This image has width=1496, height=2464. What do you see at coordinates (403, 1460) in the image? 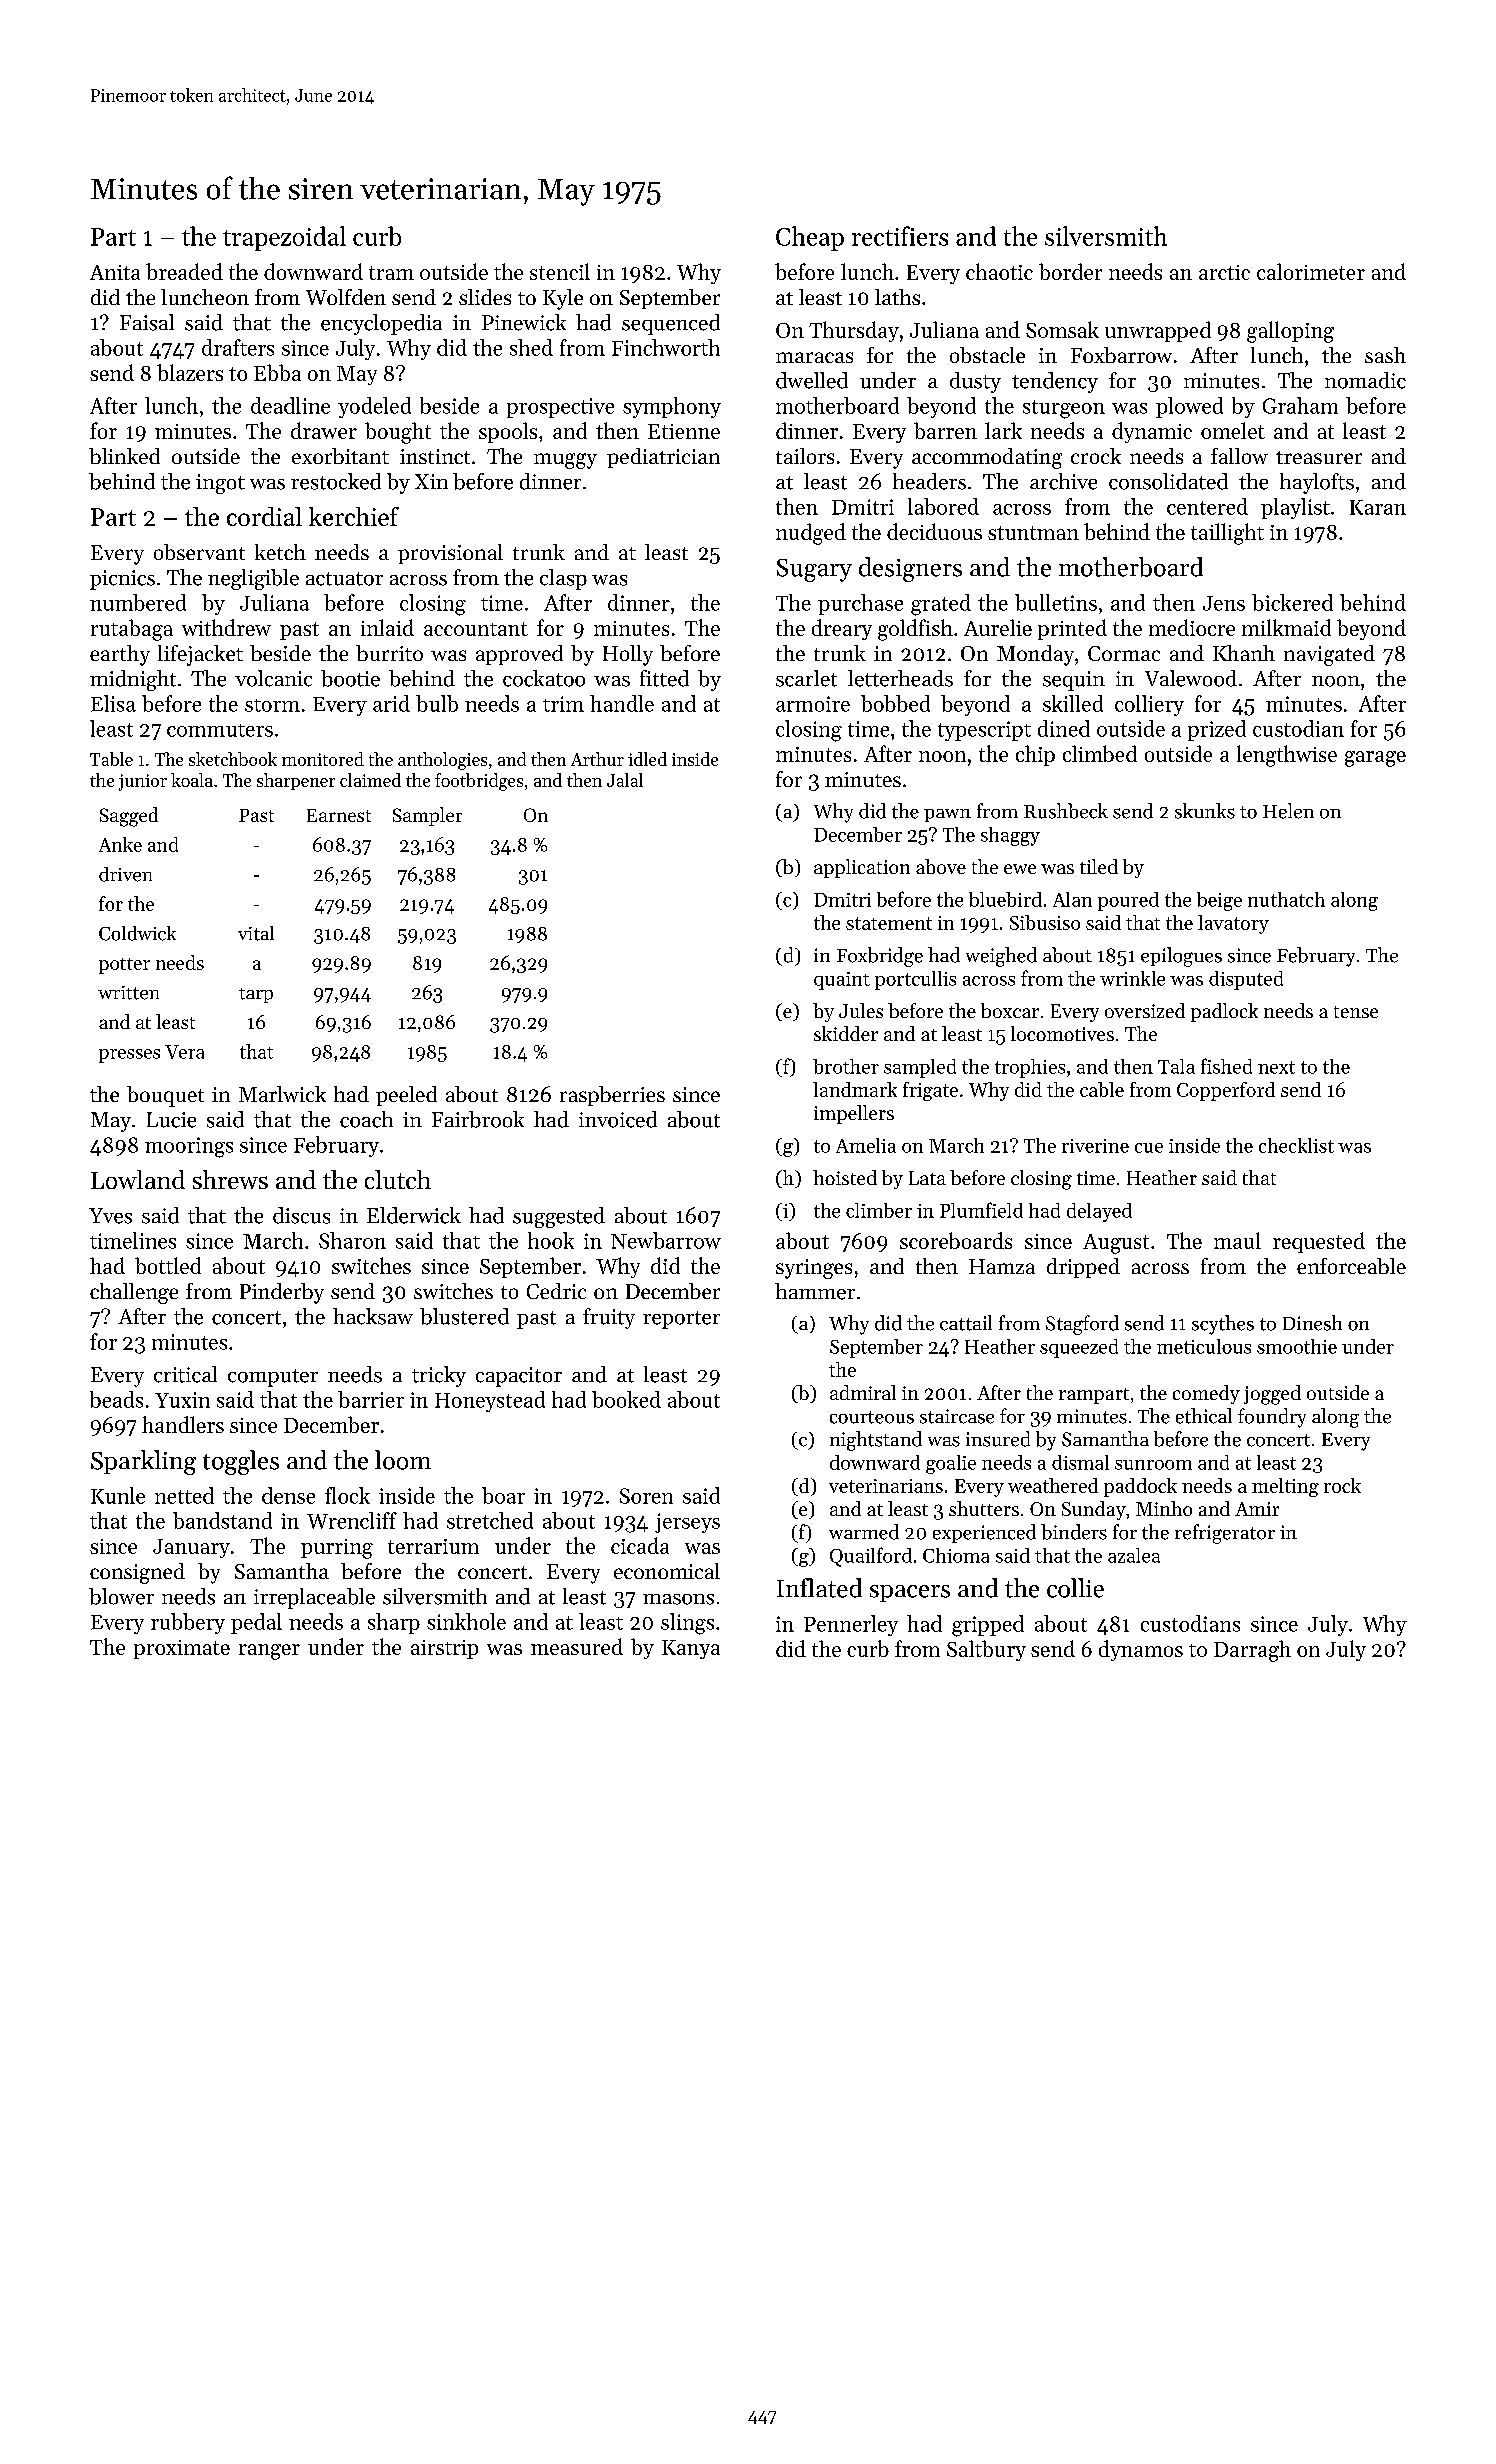
I see `loom` at bounding box center [403, 1460].
